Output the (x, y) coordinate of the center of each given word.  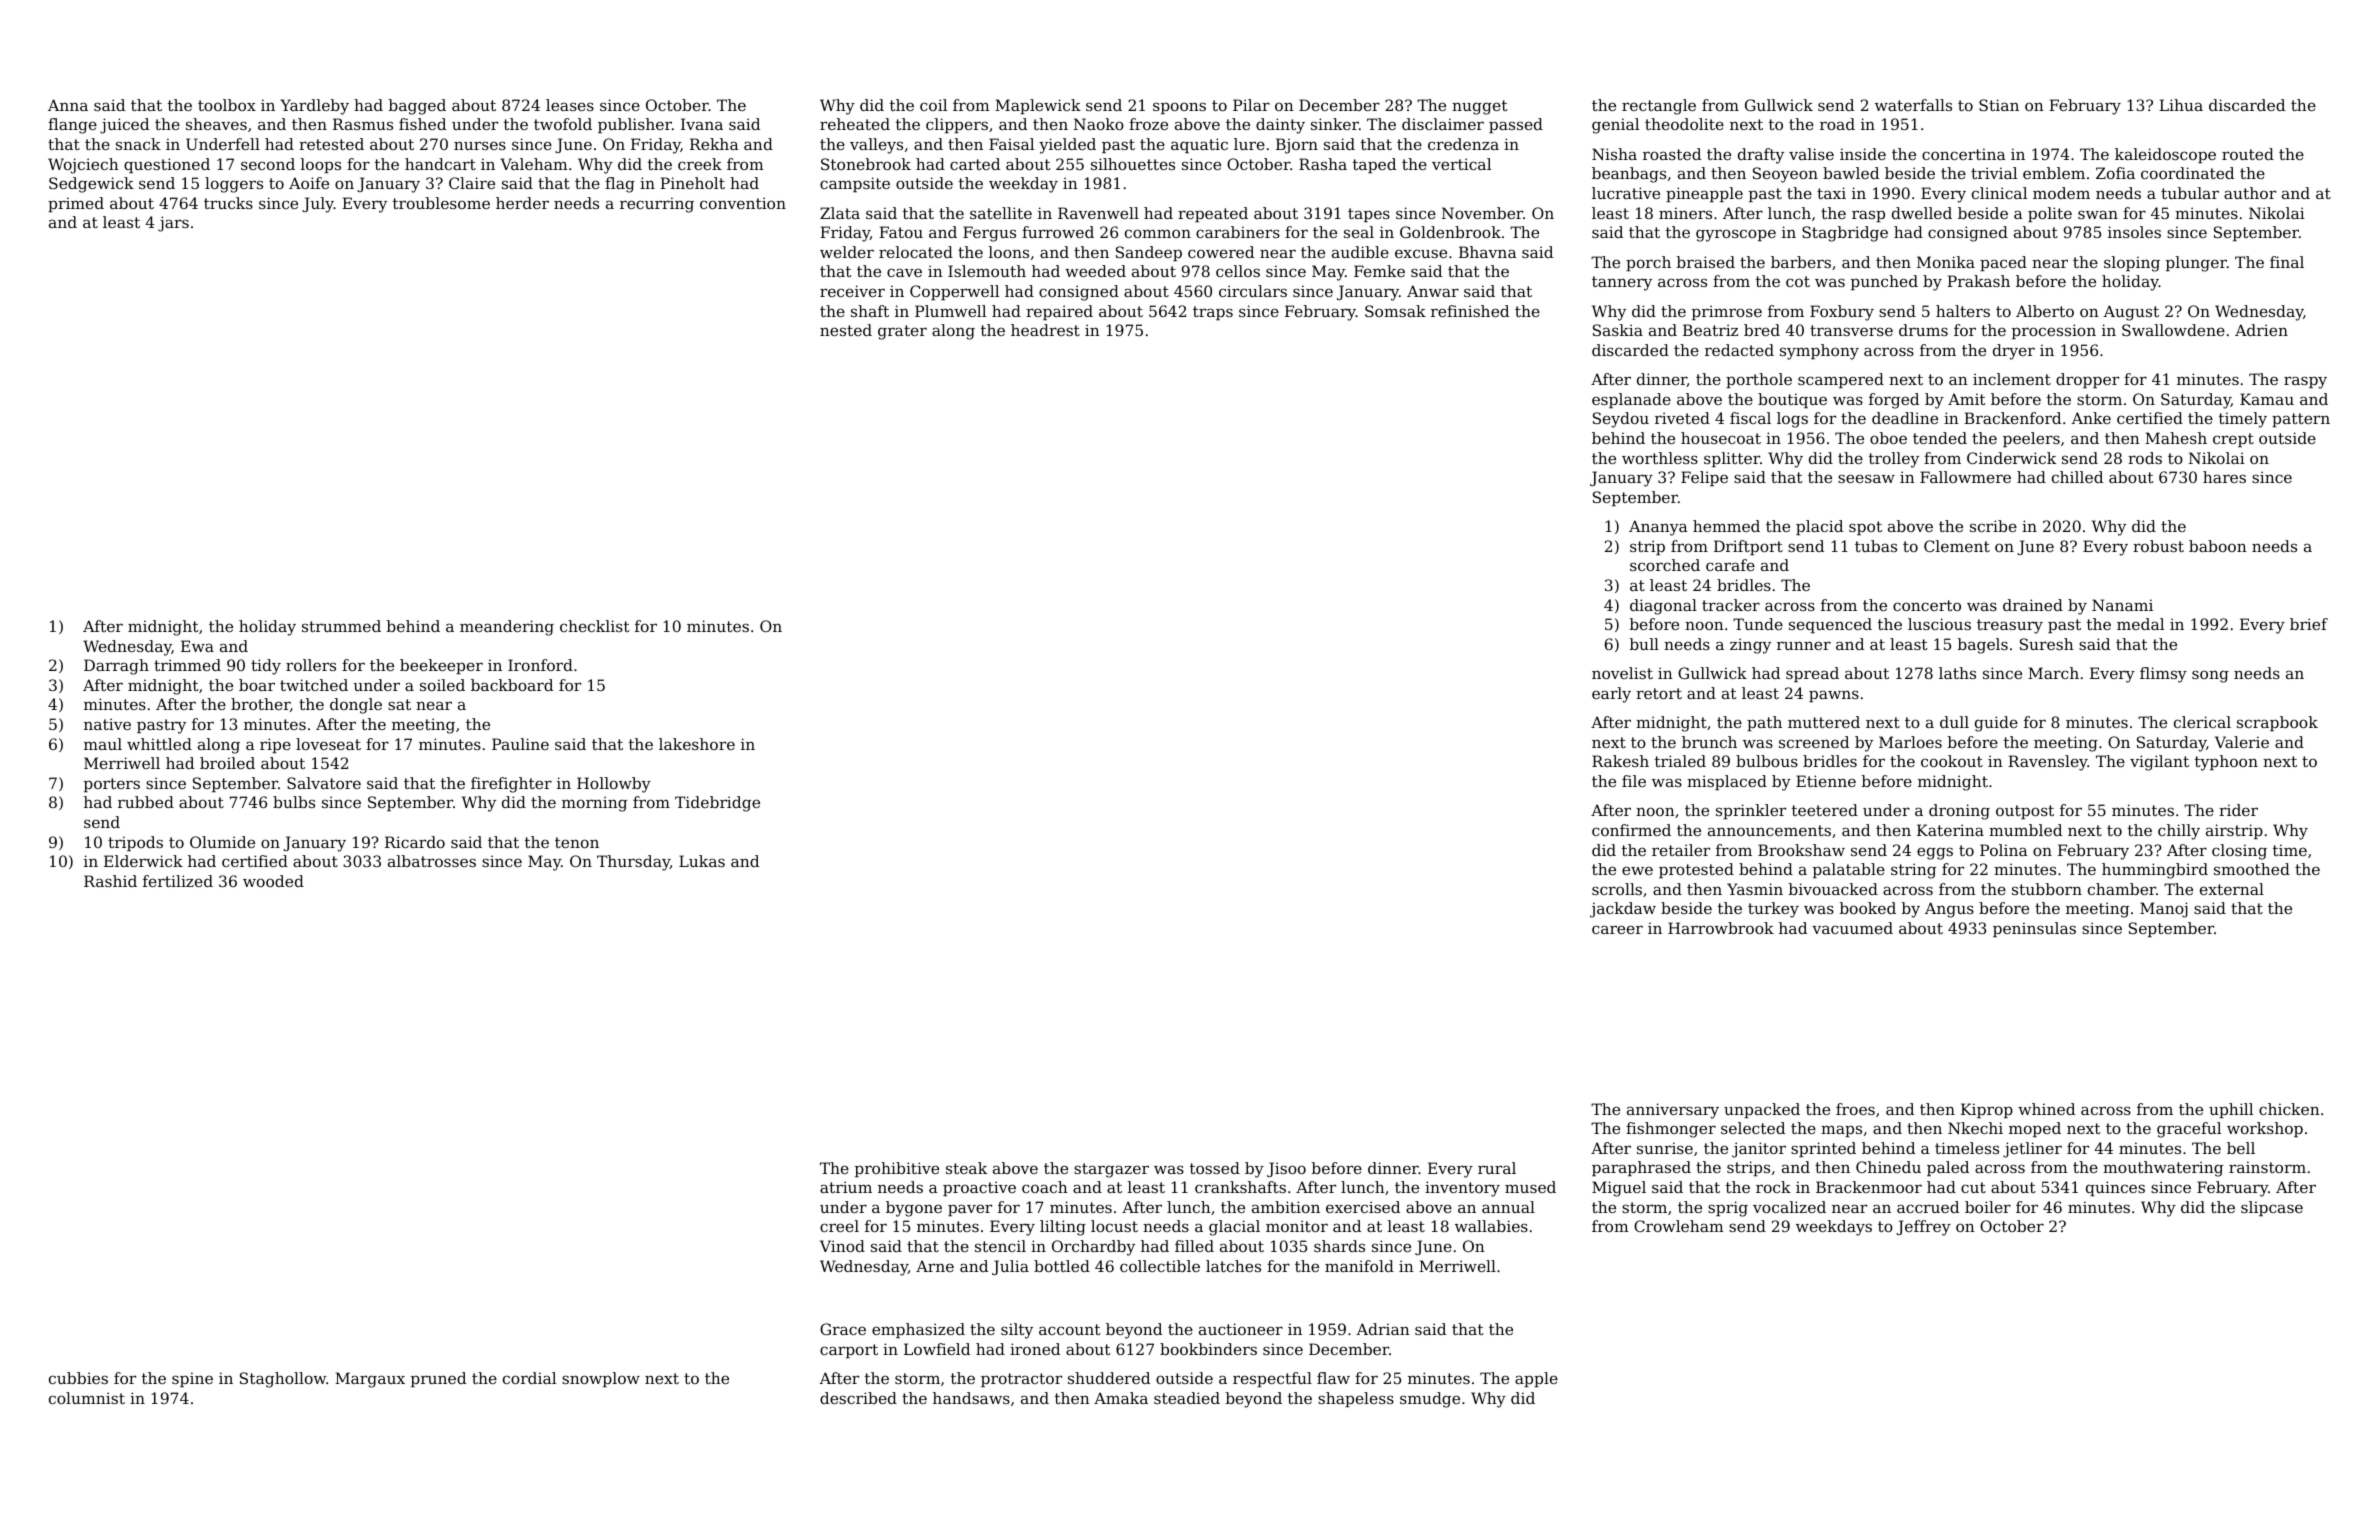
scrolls (1617, 889)
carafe (1730, 565)
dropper (2087, 380)
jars (173, 224)
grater (902, 332)
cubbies (78, 1378)
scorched (1665, 565)
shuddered (1109, 1378)
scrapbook (2277, 723)
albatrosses (432, 861)
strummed (341, 626)
